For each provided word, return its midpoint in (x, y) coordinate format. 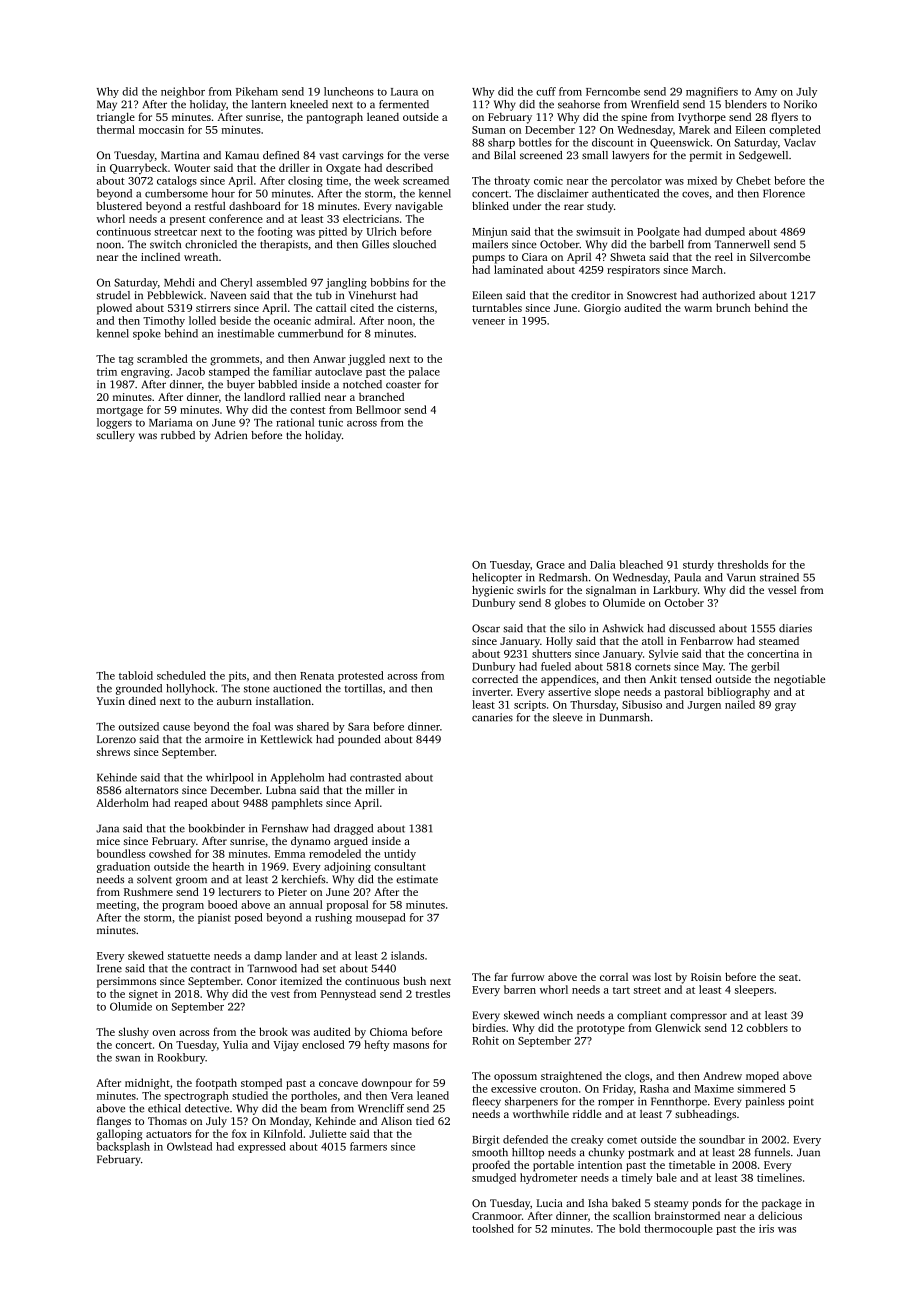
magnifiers (712, 92)
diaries (795, 628)
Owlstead (189, 1146)
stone (257, 689)
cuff (546, 91)
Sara (358, 726)
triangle (116, 118)
